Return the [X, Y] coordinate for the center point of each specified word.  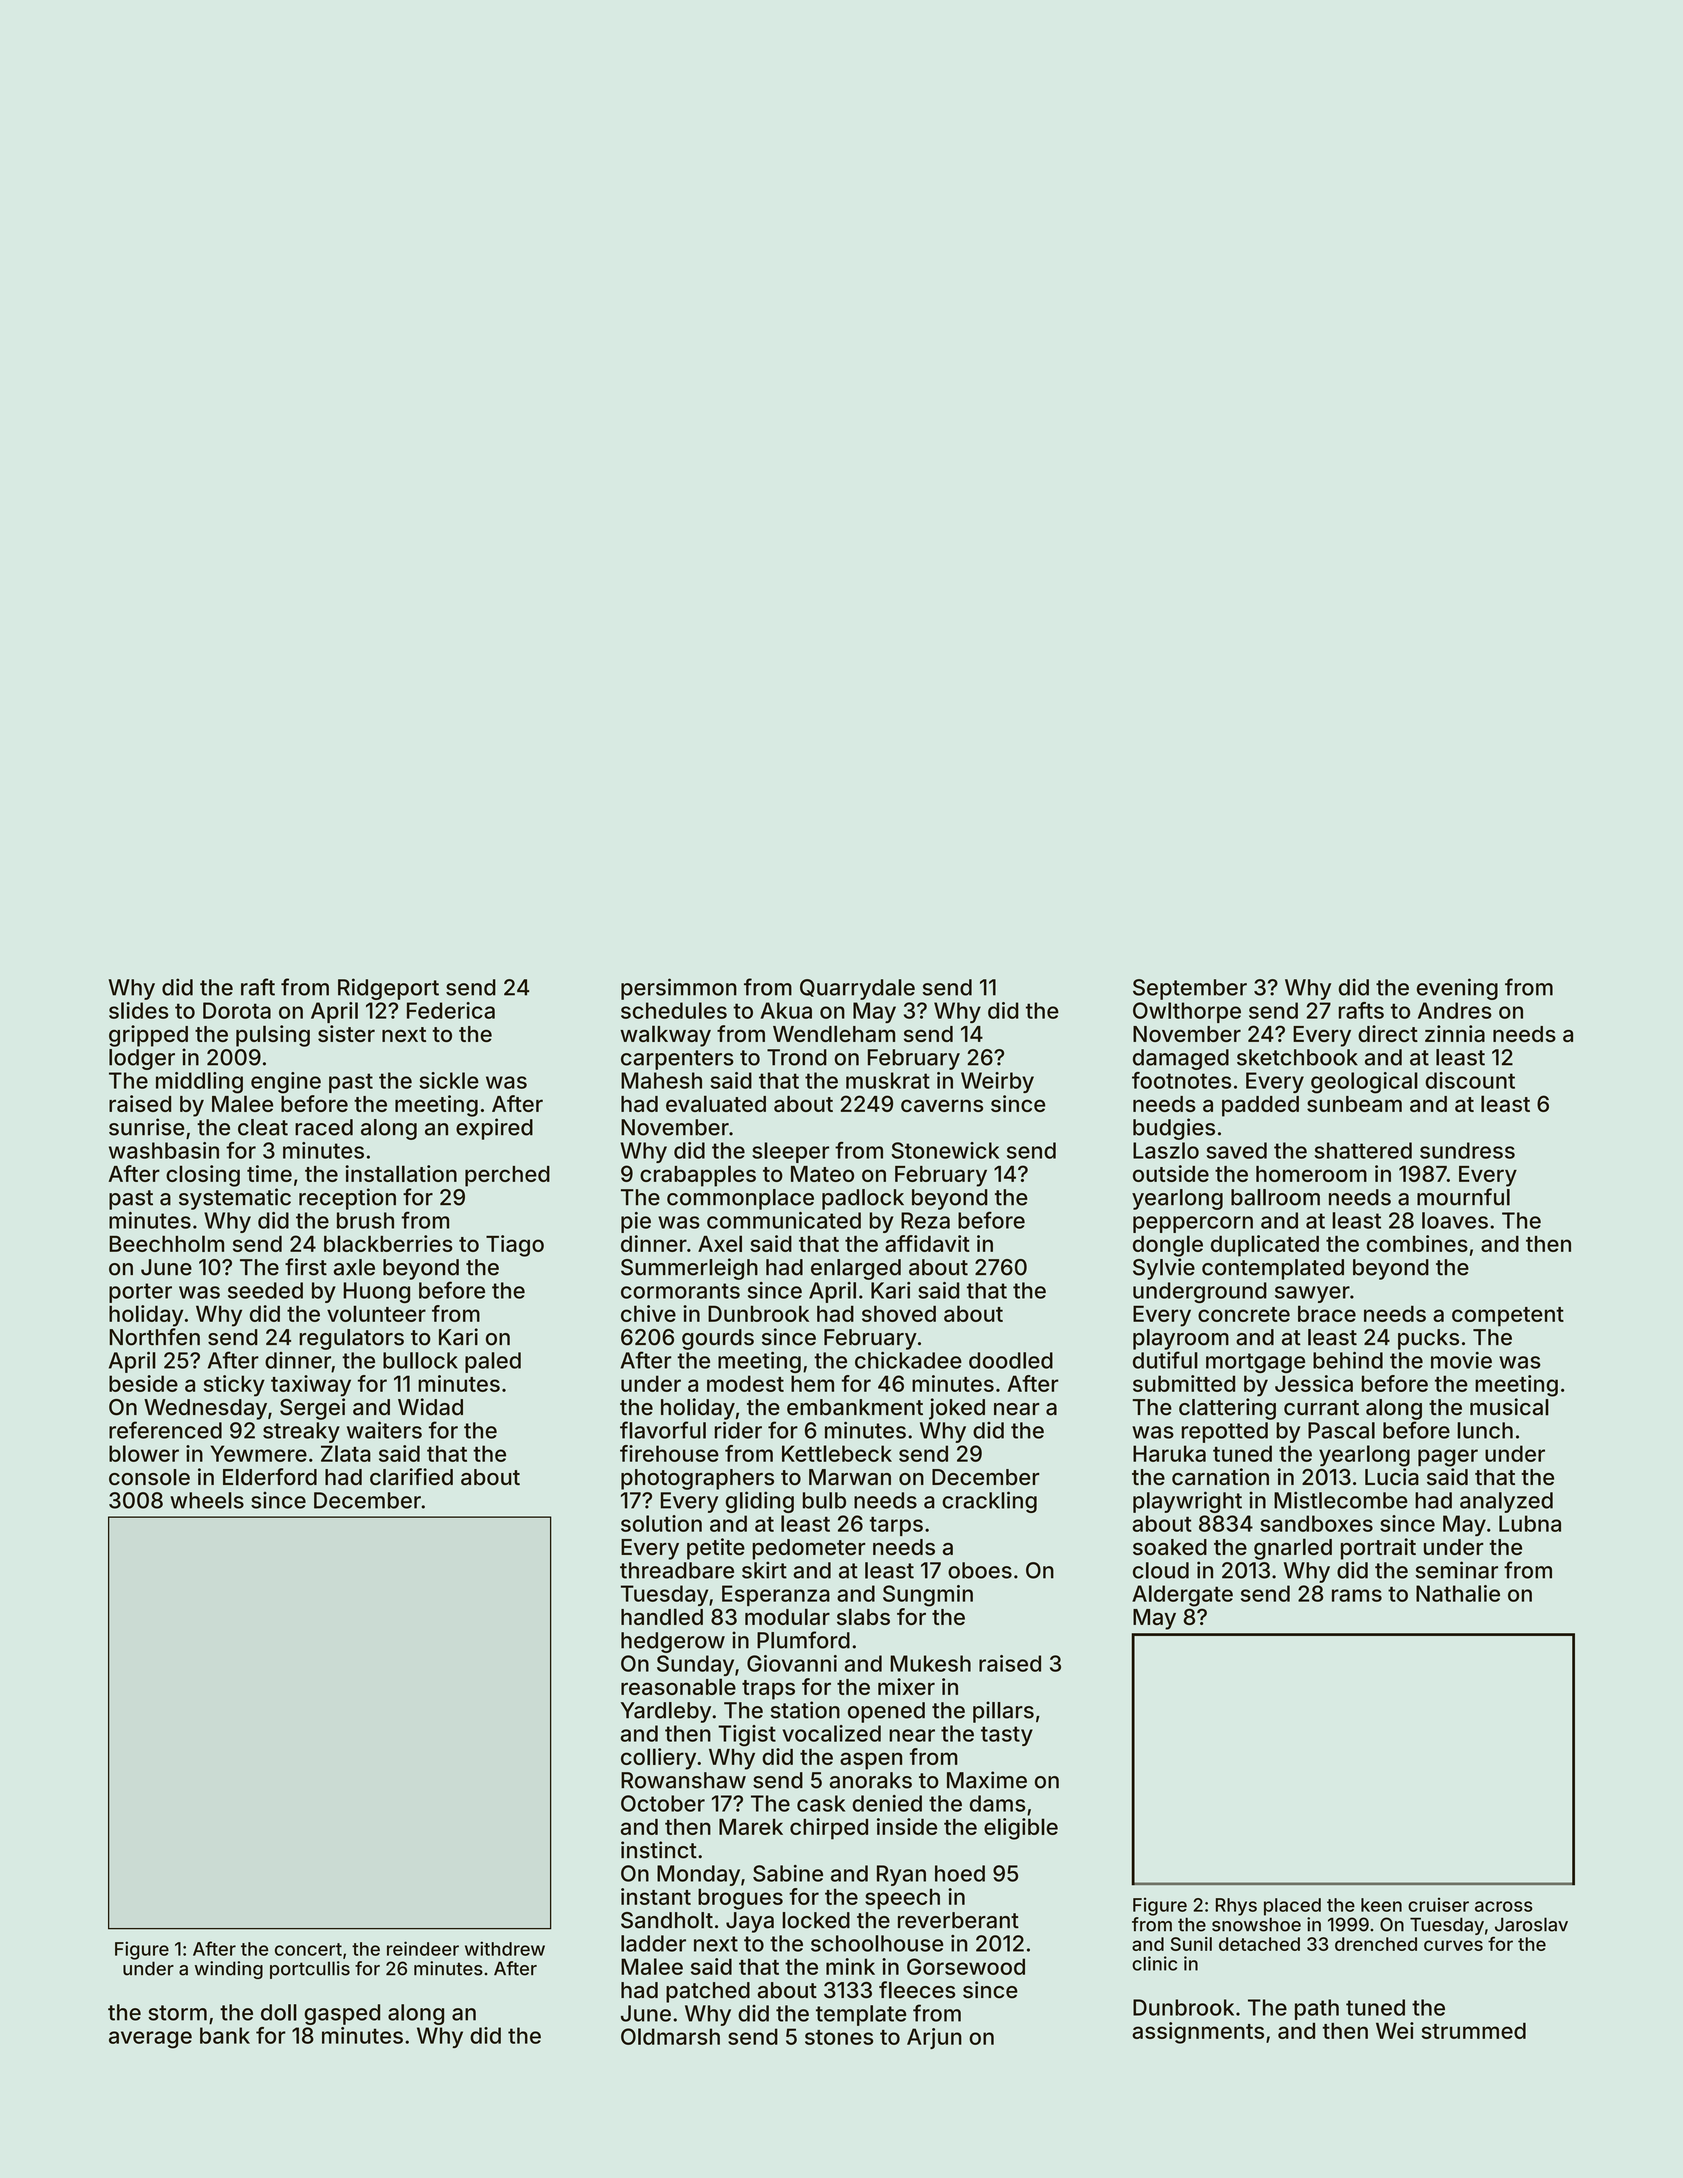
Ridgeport [388, 989]
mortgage [1255, 1363]
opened [886, 1712]
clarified [411, 1477]
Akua [786, 1010]
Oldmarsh [670, 2036]
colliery [658, 1759]
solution [661, 1523]
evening [1457, 989]
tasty [1007, 1736]
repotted [1225, 1432]
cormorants [680, 1291]
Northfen [154, 1337]
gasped [342, 2014]
